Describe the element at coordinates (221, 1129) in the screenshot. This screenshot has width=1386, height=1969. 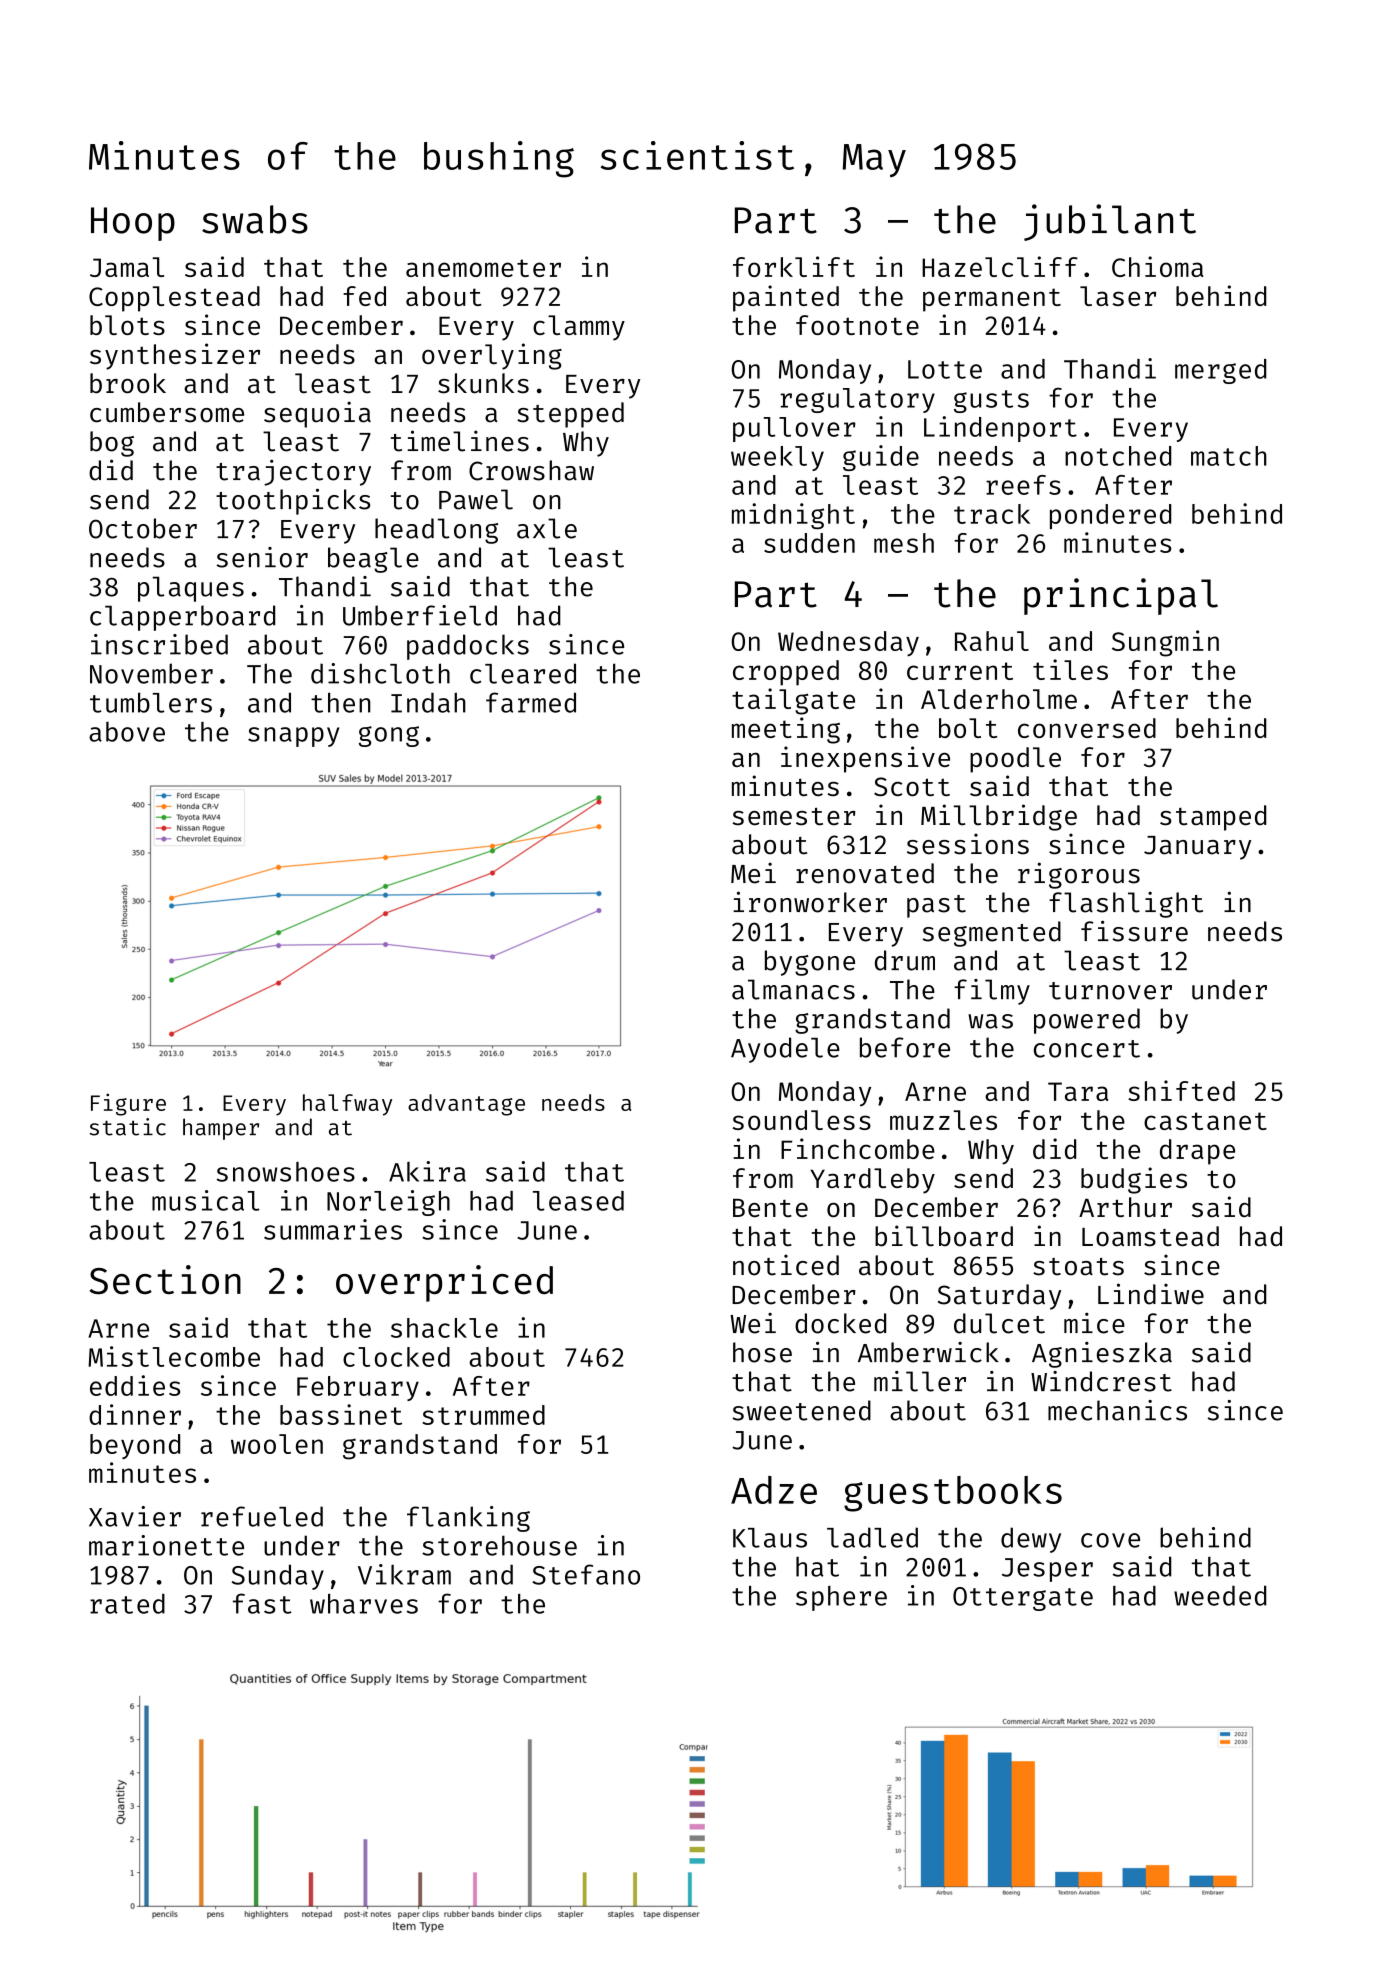
I see `hamper` at that location.
